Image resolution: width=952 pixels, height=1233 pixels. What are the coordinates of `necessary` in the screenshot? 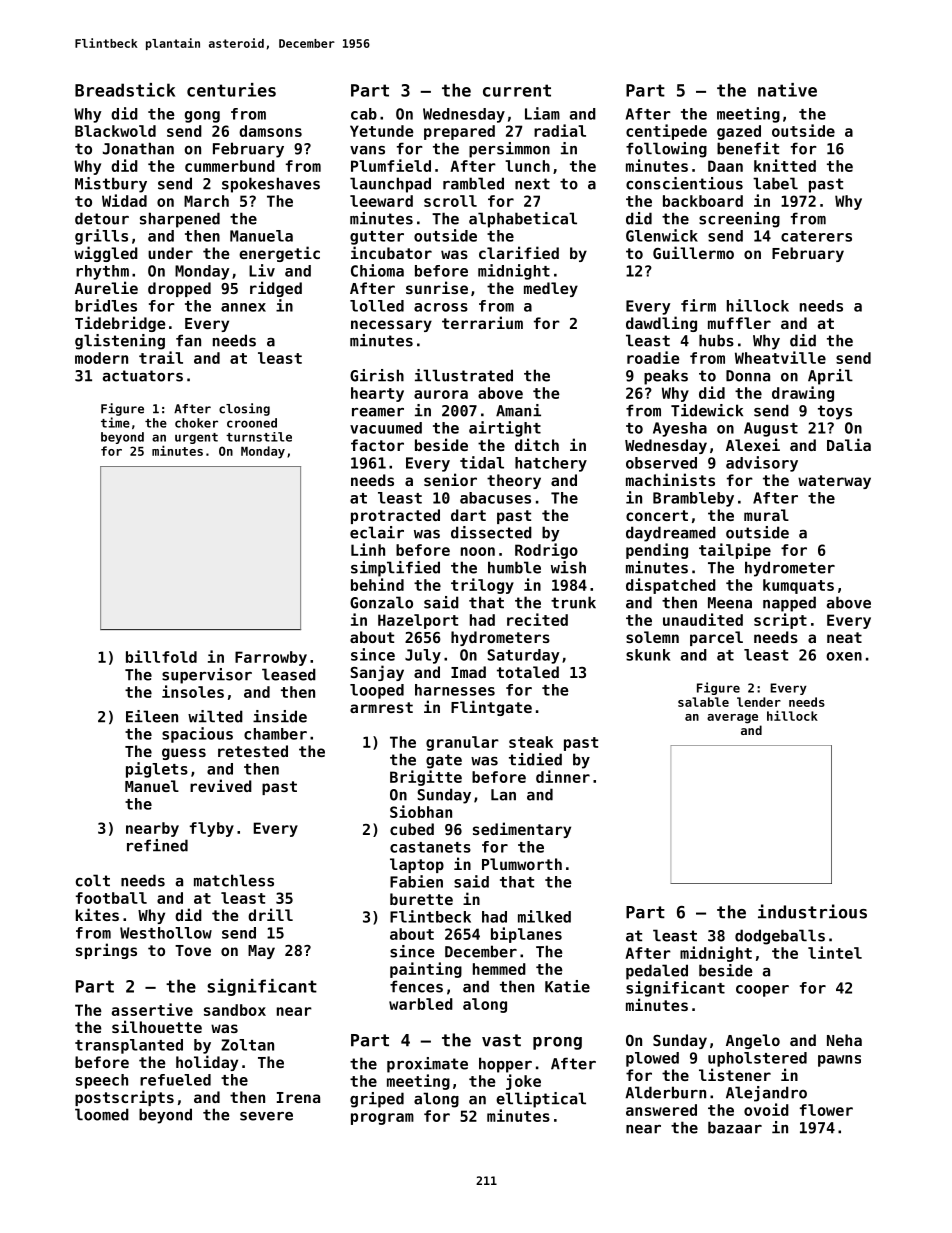 It's located at (391, 326).
